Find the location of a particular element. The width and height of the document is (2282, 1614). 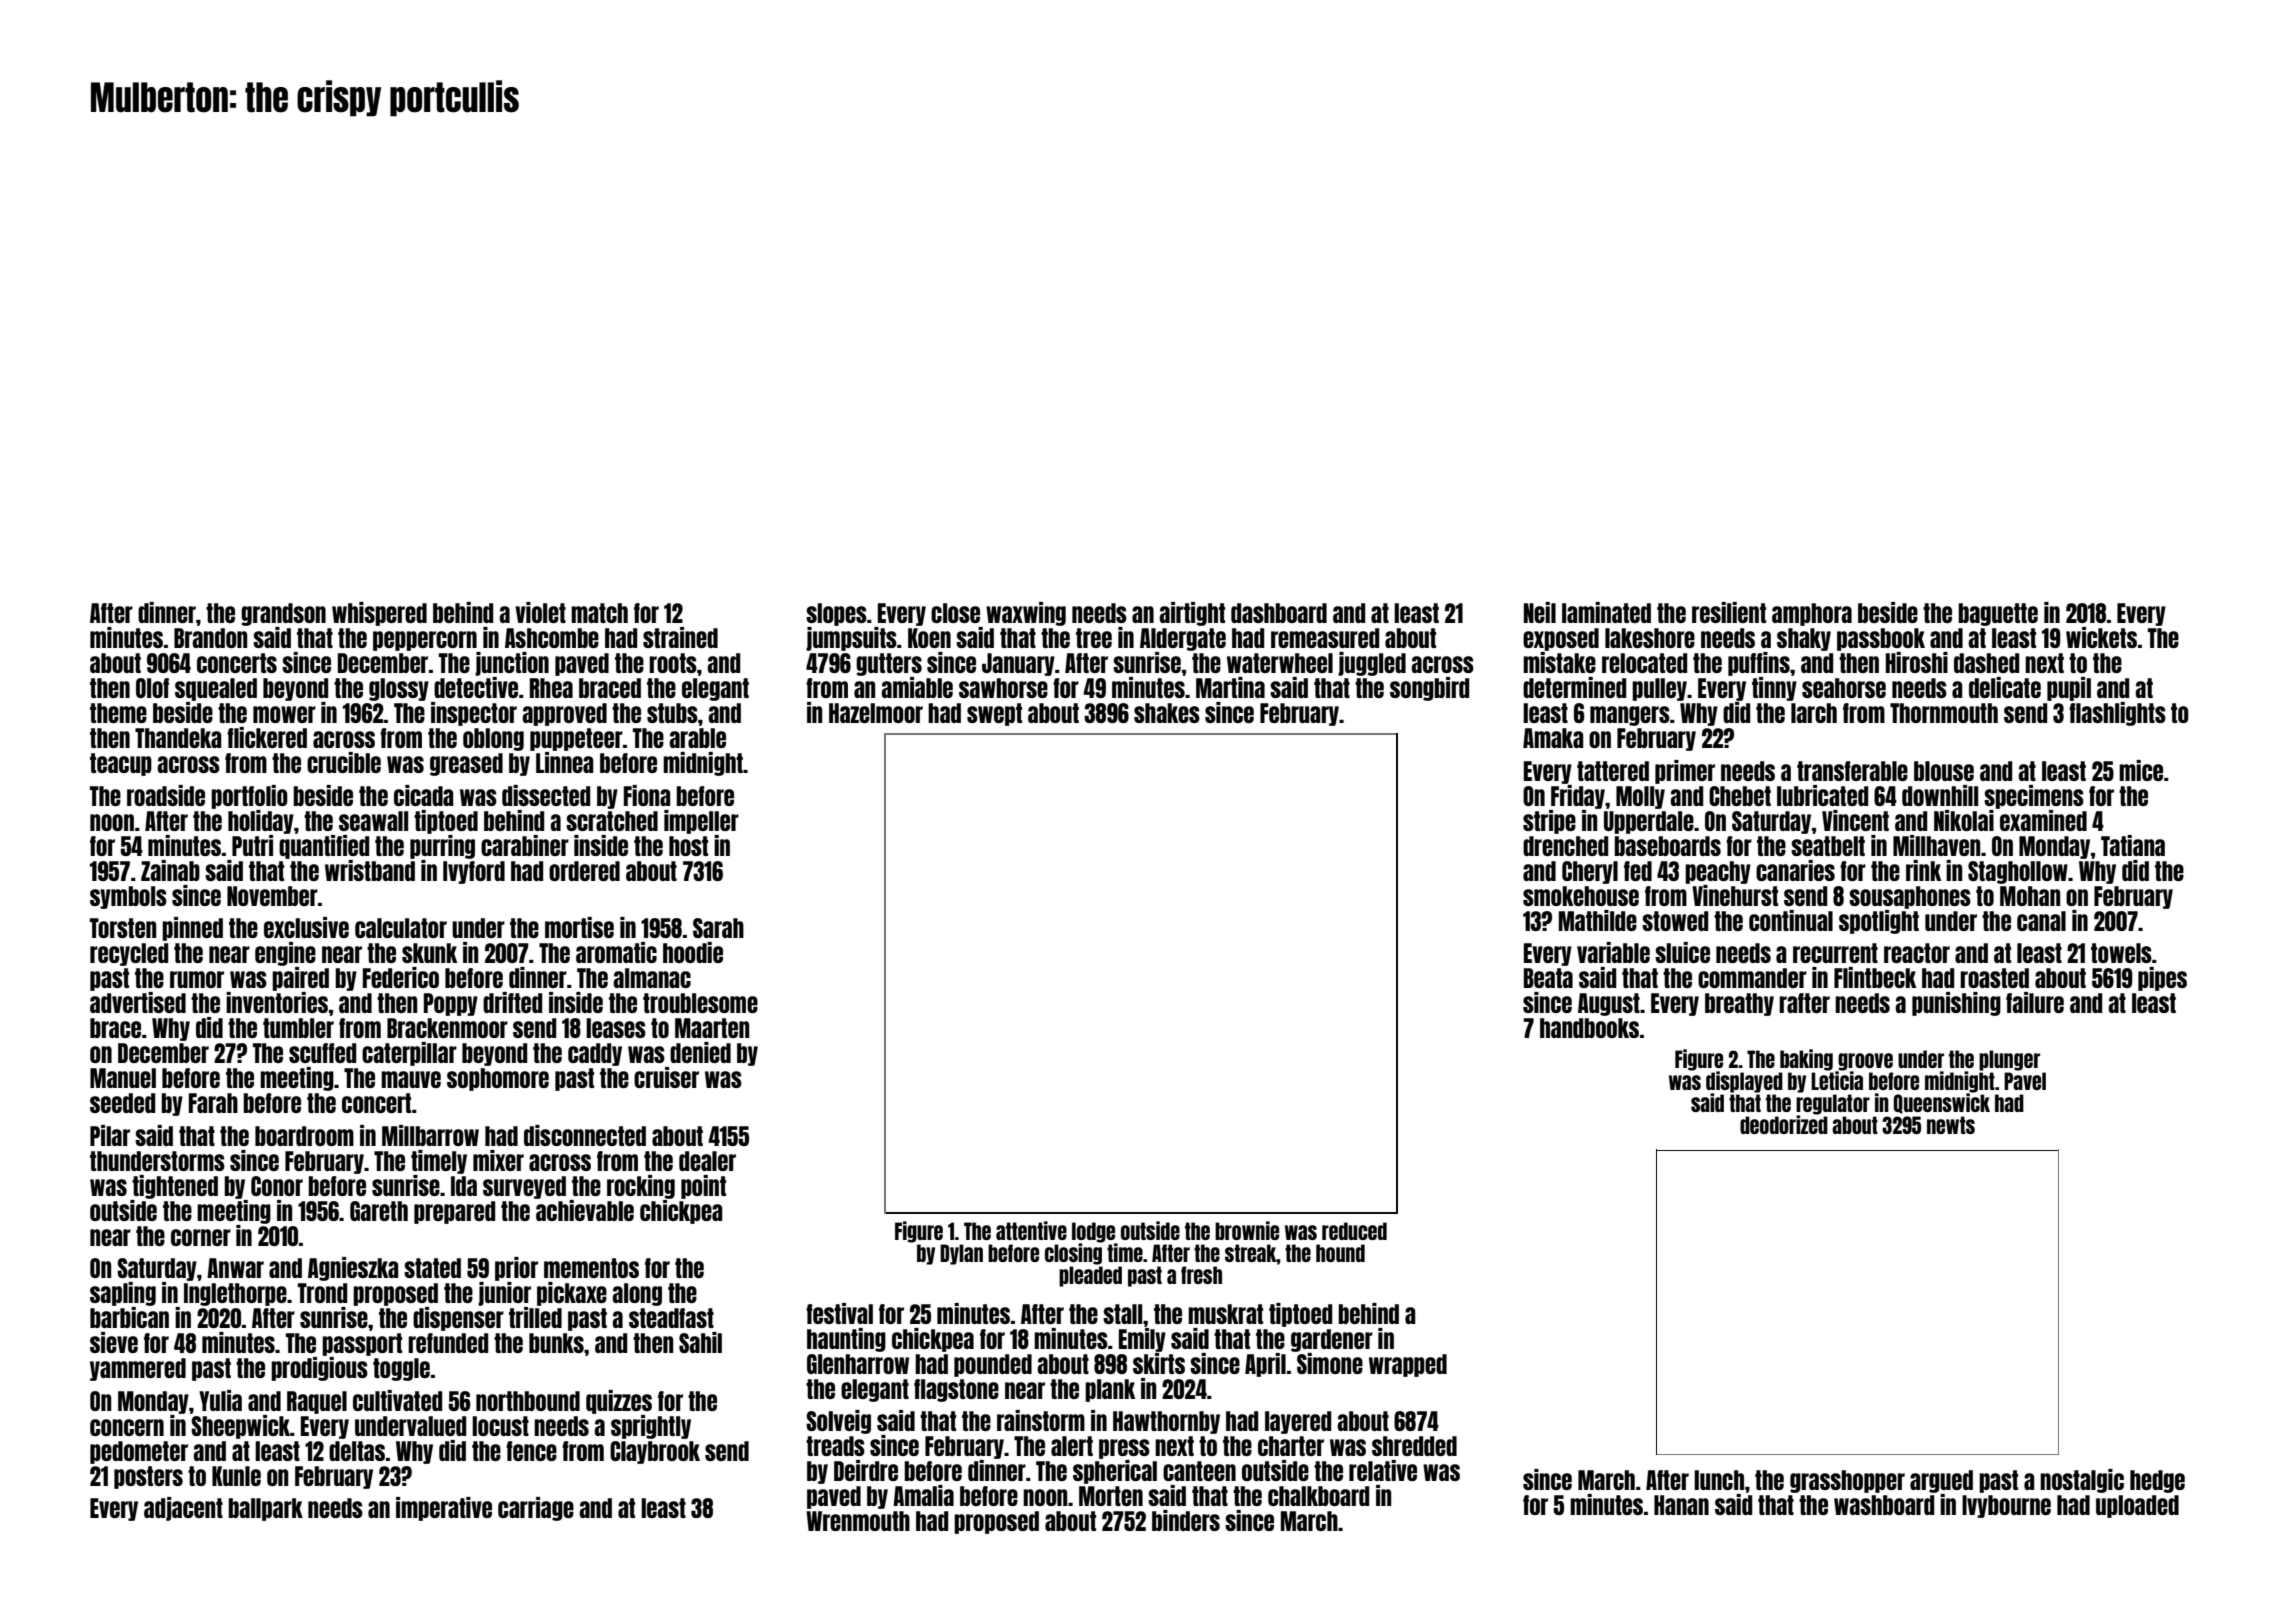

stripe is located at coordinates (1549, 822).
